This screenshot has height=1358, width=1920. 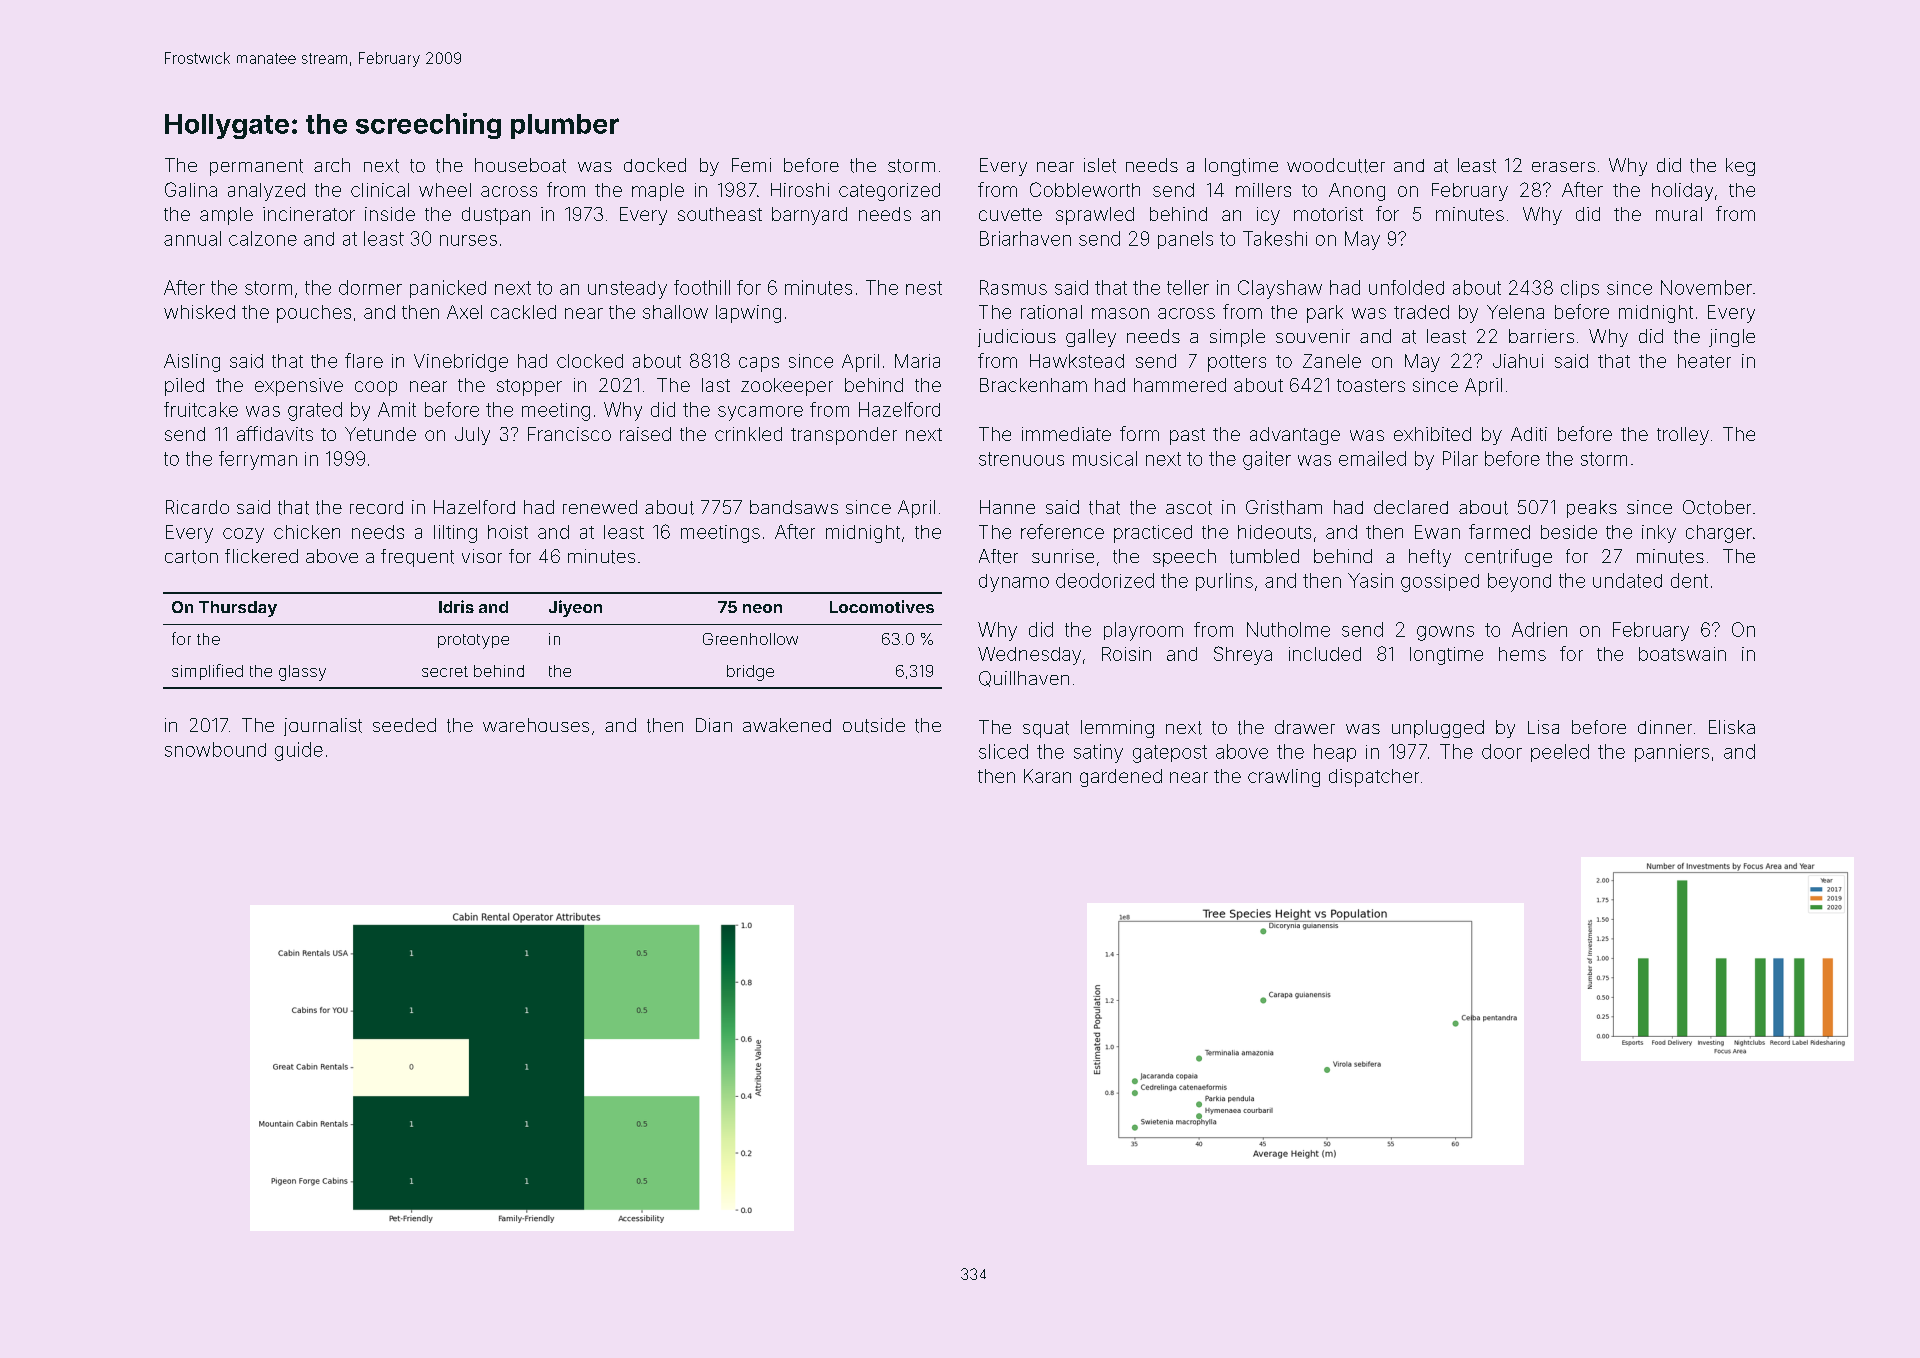 What do you see at coordinates (1024, 679) in the screenshot?
I see `Quillhaven` at bounding box center [1024, 679].
